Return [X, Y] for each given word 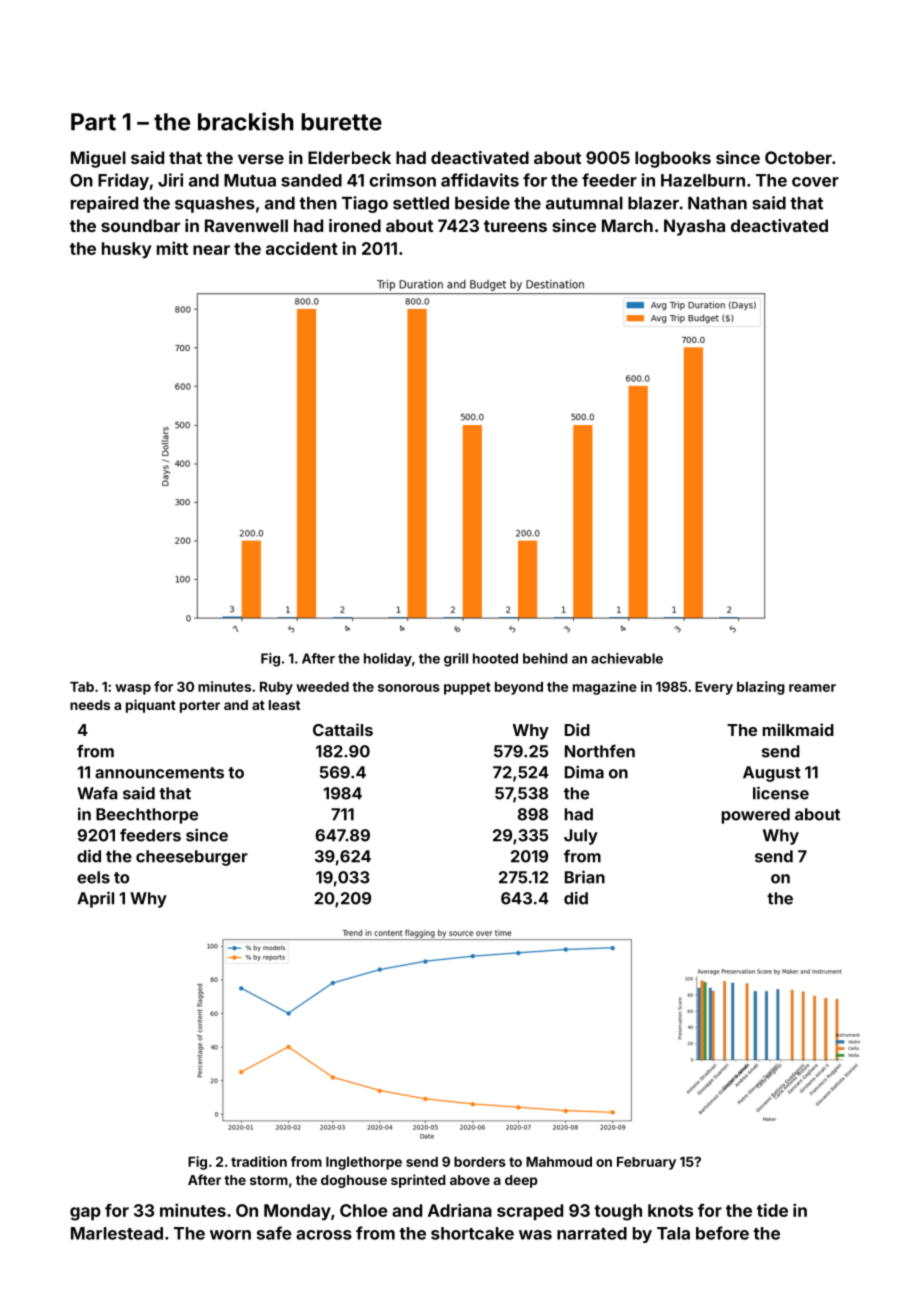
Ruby [276, 688]
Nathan [717, 203]
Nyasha [694, 227]
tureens [515, 226]
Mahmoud [559, 1162]
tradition [259, 1161]
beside [482, 203]
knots [670, 1210]
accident [302, 248]
